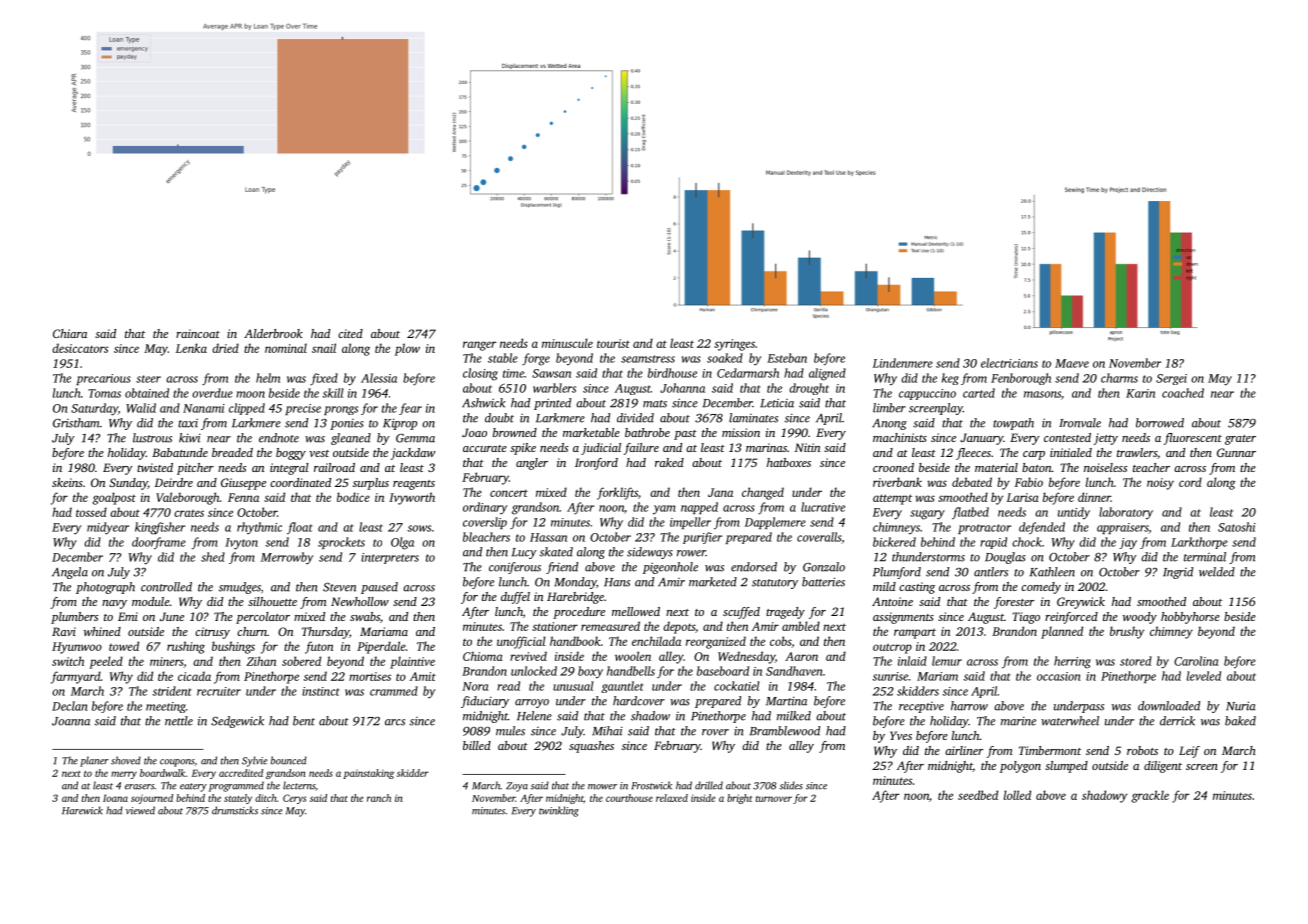 Image resolution: width=1308 pixels, height=924 pixels. Describe the element at coordinates (1136, 661) in the screenshot. I see `stored` at that location.
